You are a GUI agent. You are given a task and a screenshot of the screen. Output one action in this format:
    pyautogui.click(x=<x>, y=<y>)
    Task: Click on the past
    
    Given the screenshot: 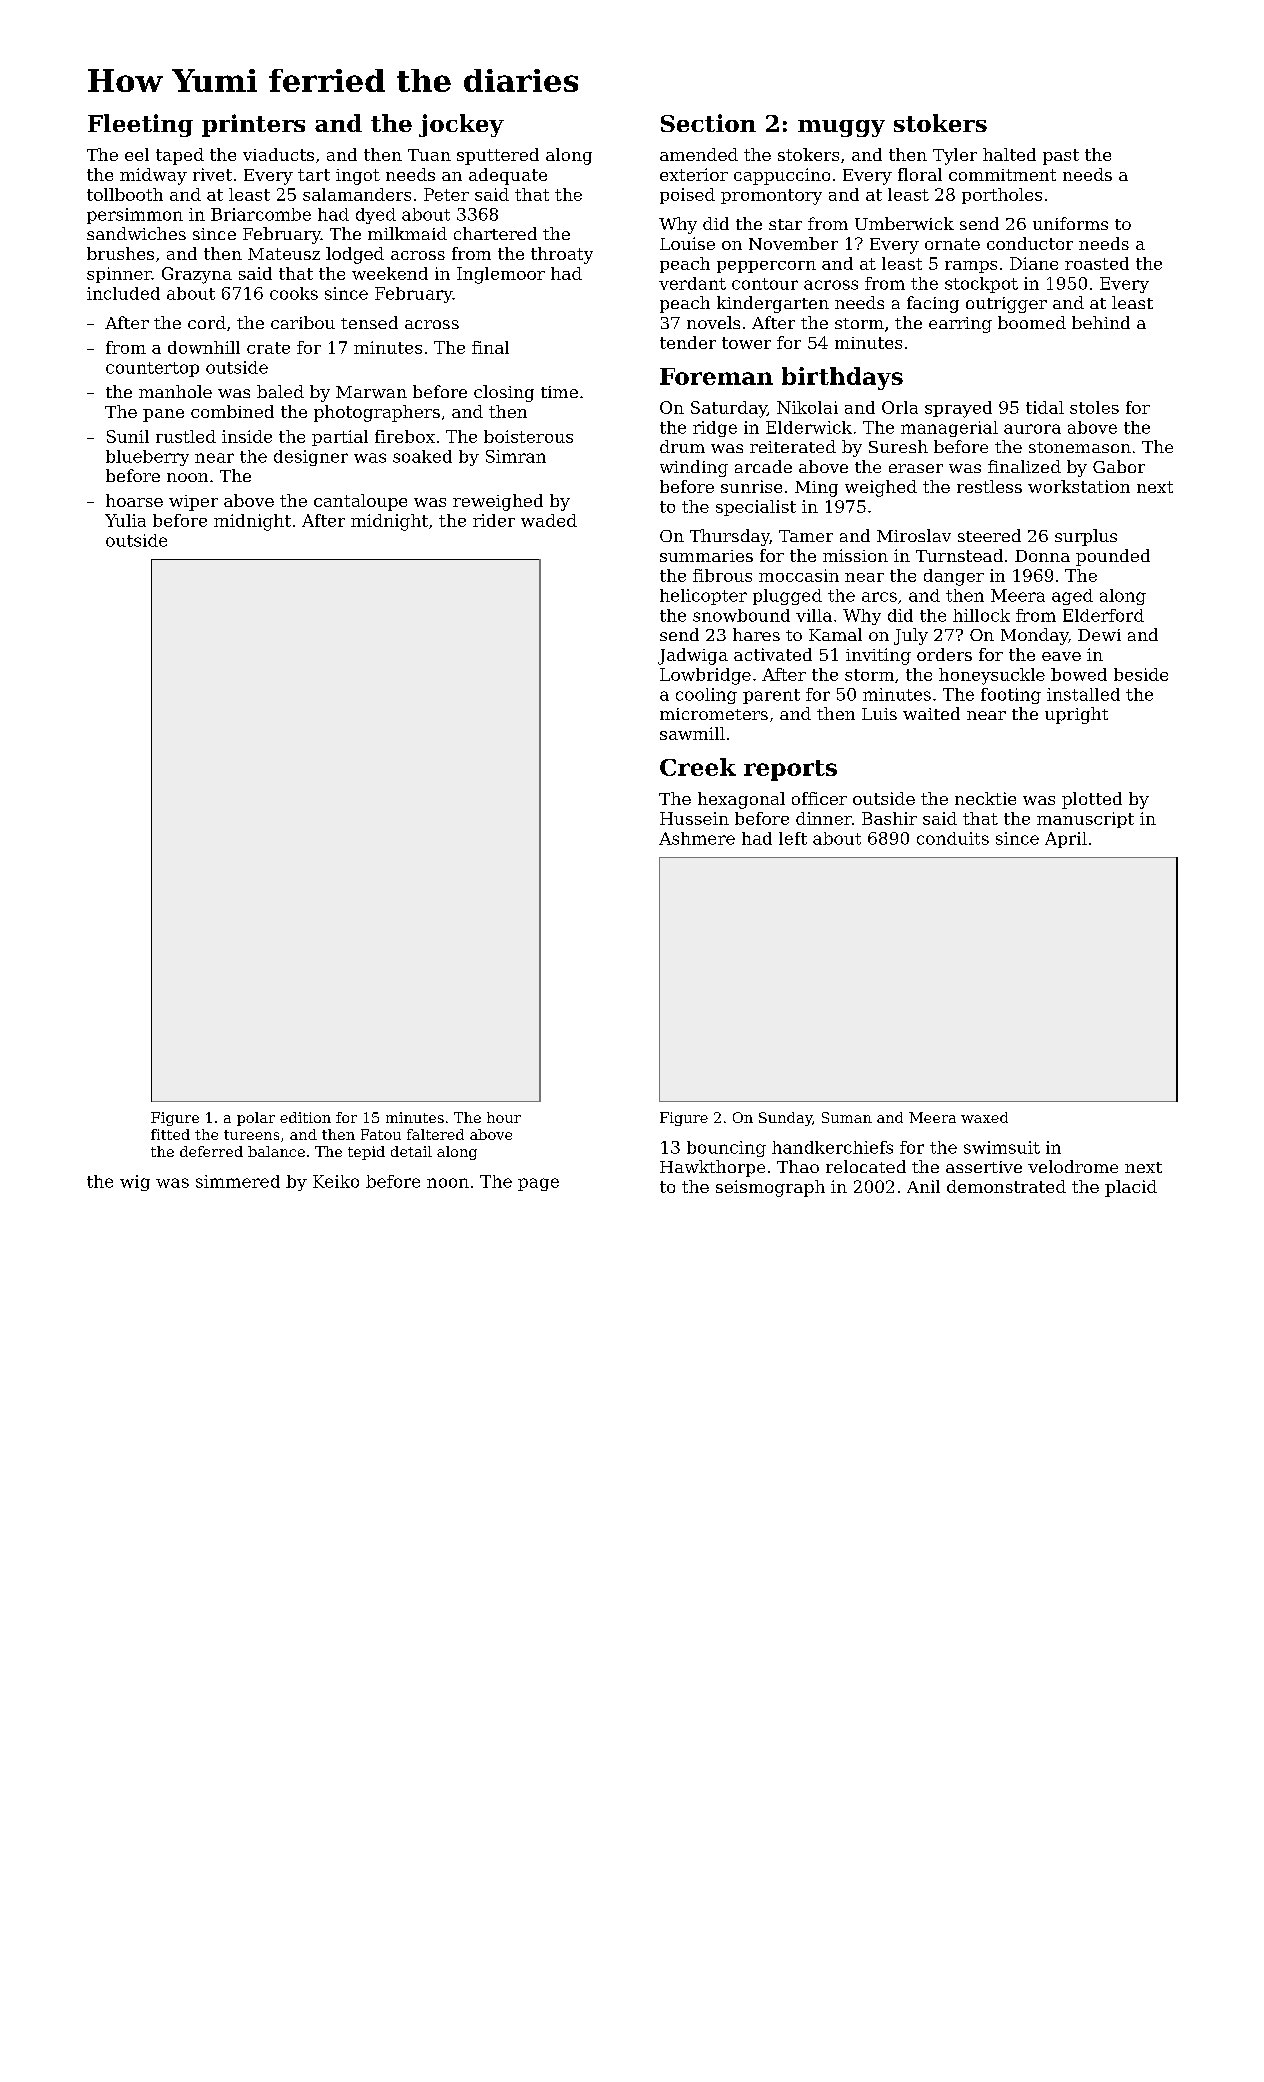 What is the action you would take?
    pyautogui.click(x=1061, y=157)
